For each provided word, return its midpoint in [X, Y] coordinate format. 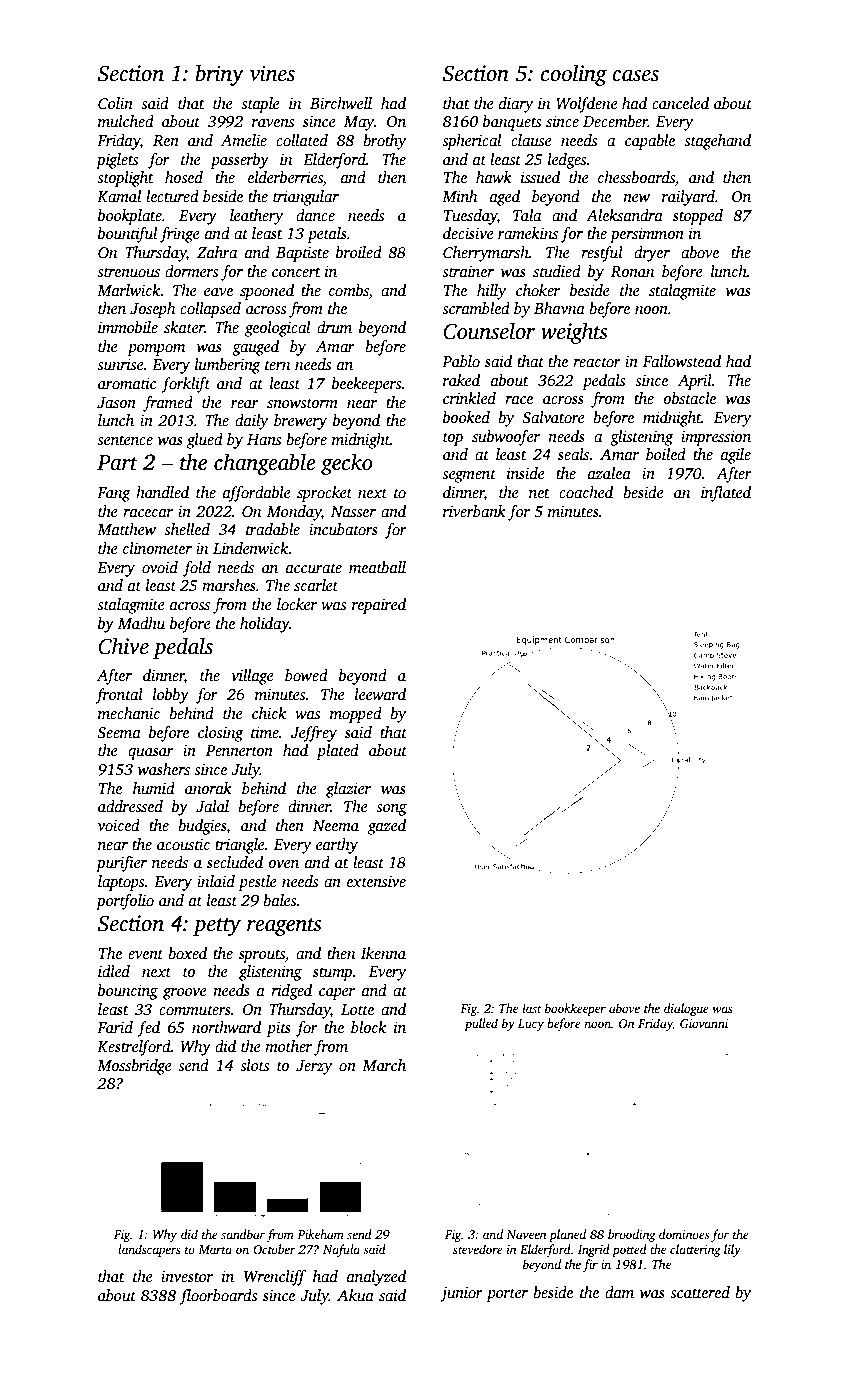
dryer [652, 254]
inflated [726, 494]
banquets [512, 123]
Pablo [461, 361]
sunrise [120, 364]
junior [461, 1294]
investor [187, 1276]
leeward [380, 694]
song [391, 810]
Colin [115, 103]
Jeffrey [314, 734]
